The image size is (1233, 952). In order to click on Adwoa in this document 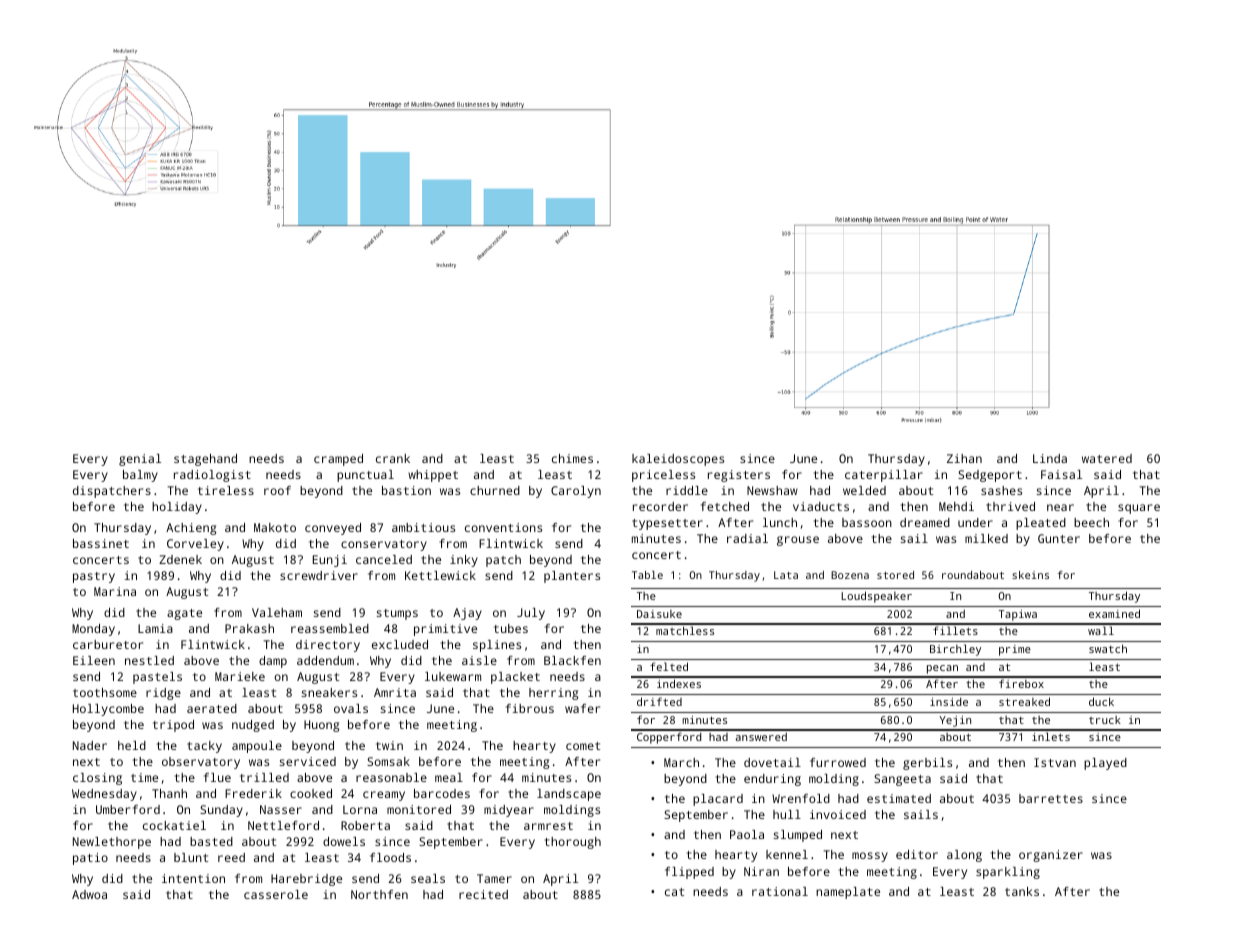, I will do `click(89, 894)`.
